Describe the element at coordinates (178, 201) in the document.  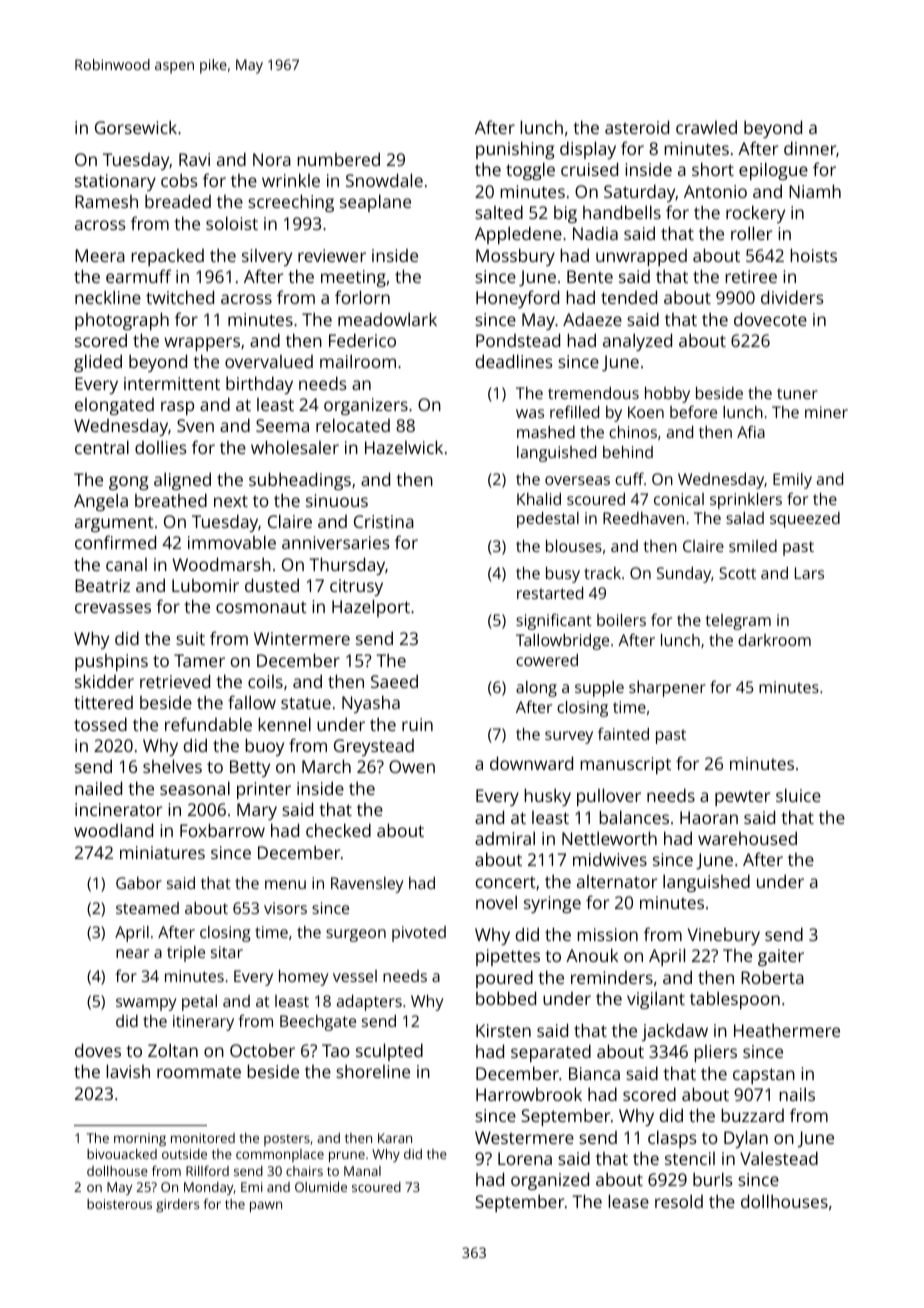
I see `breaded` at that location.
